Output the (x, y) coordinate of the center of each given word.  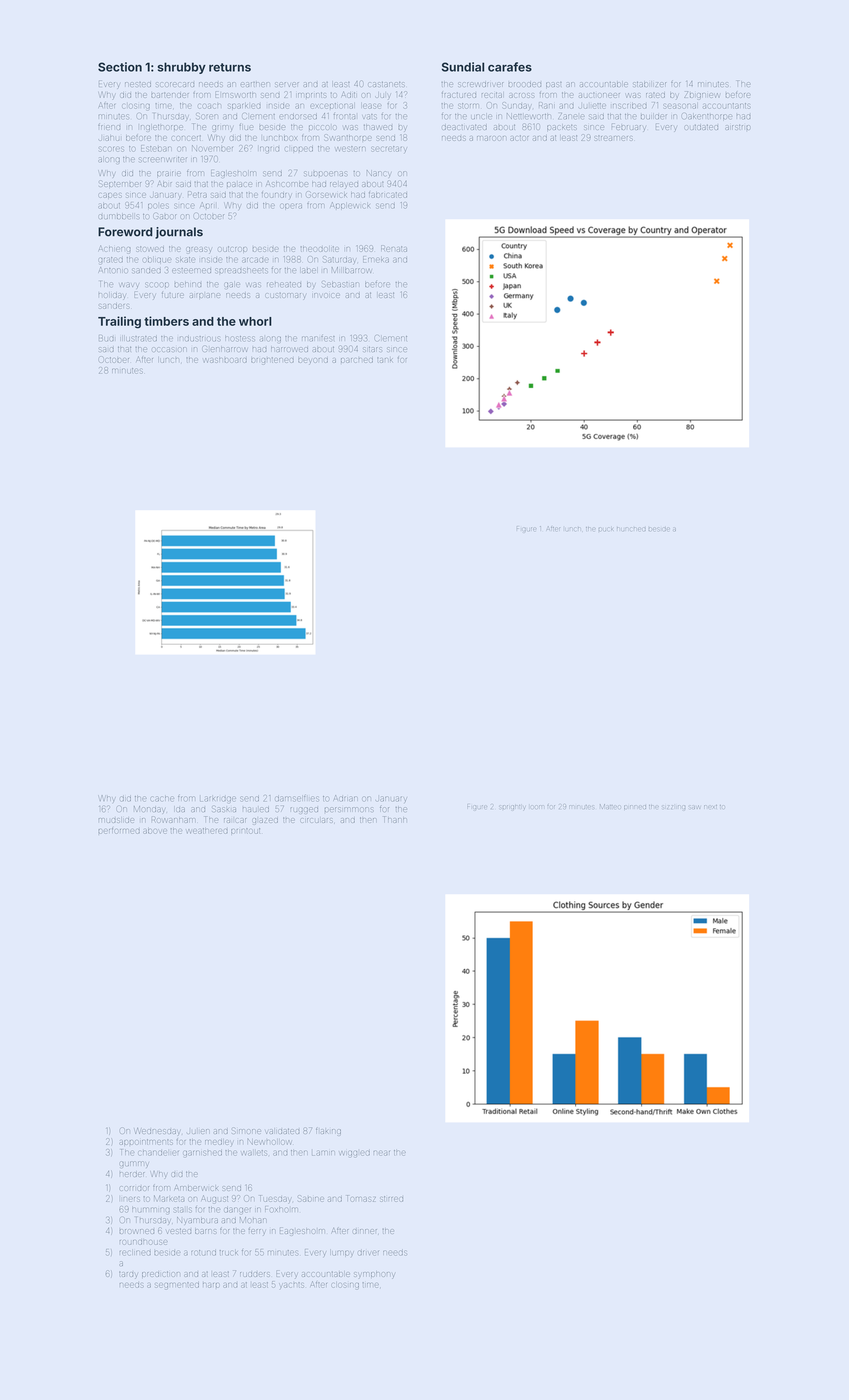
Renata (394, 248)
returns (230, 67)
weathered (207, 830)
